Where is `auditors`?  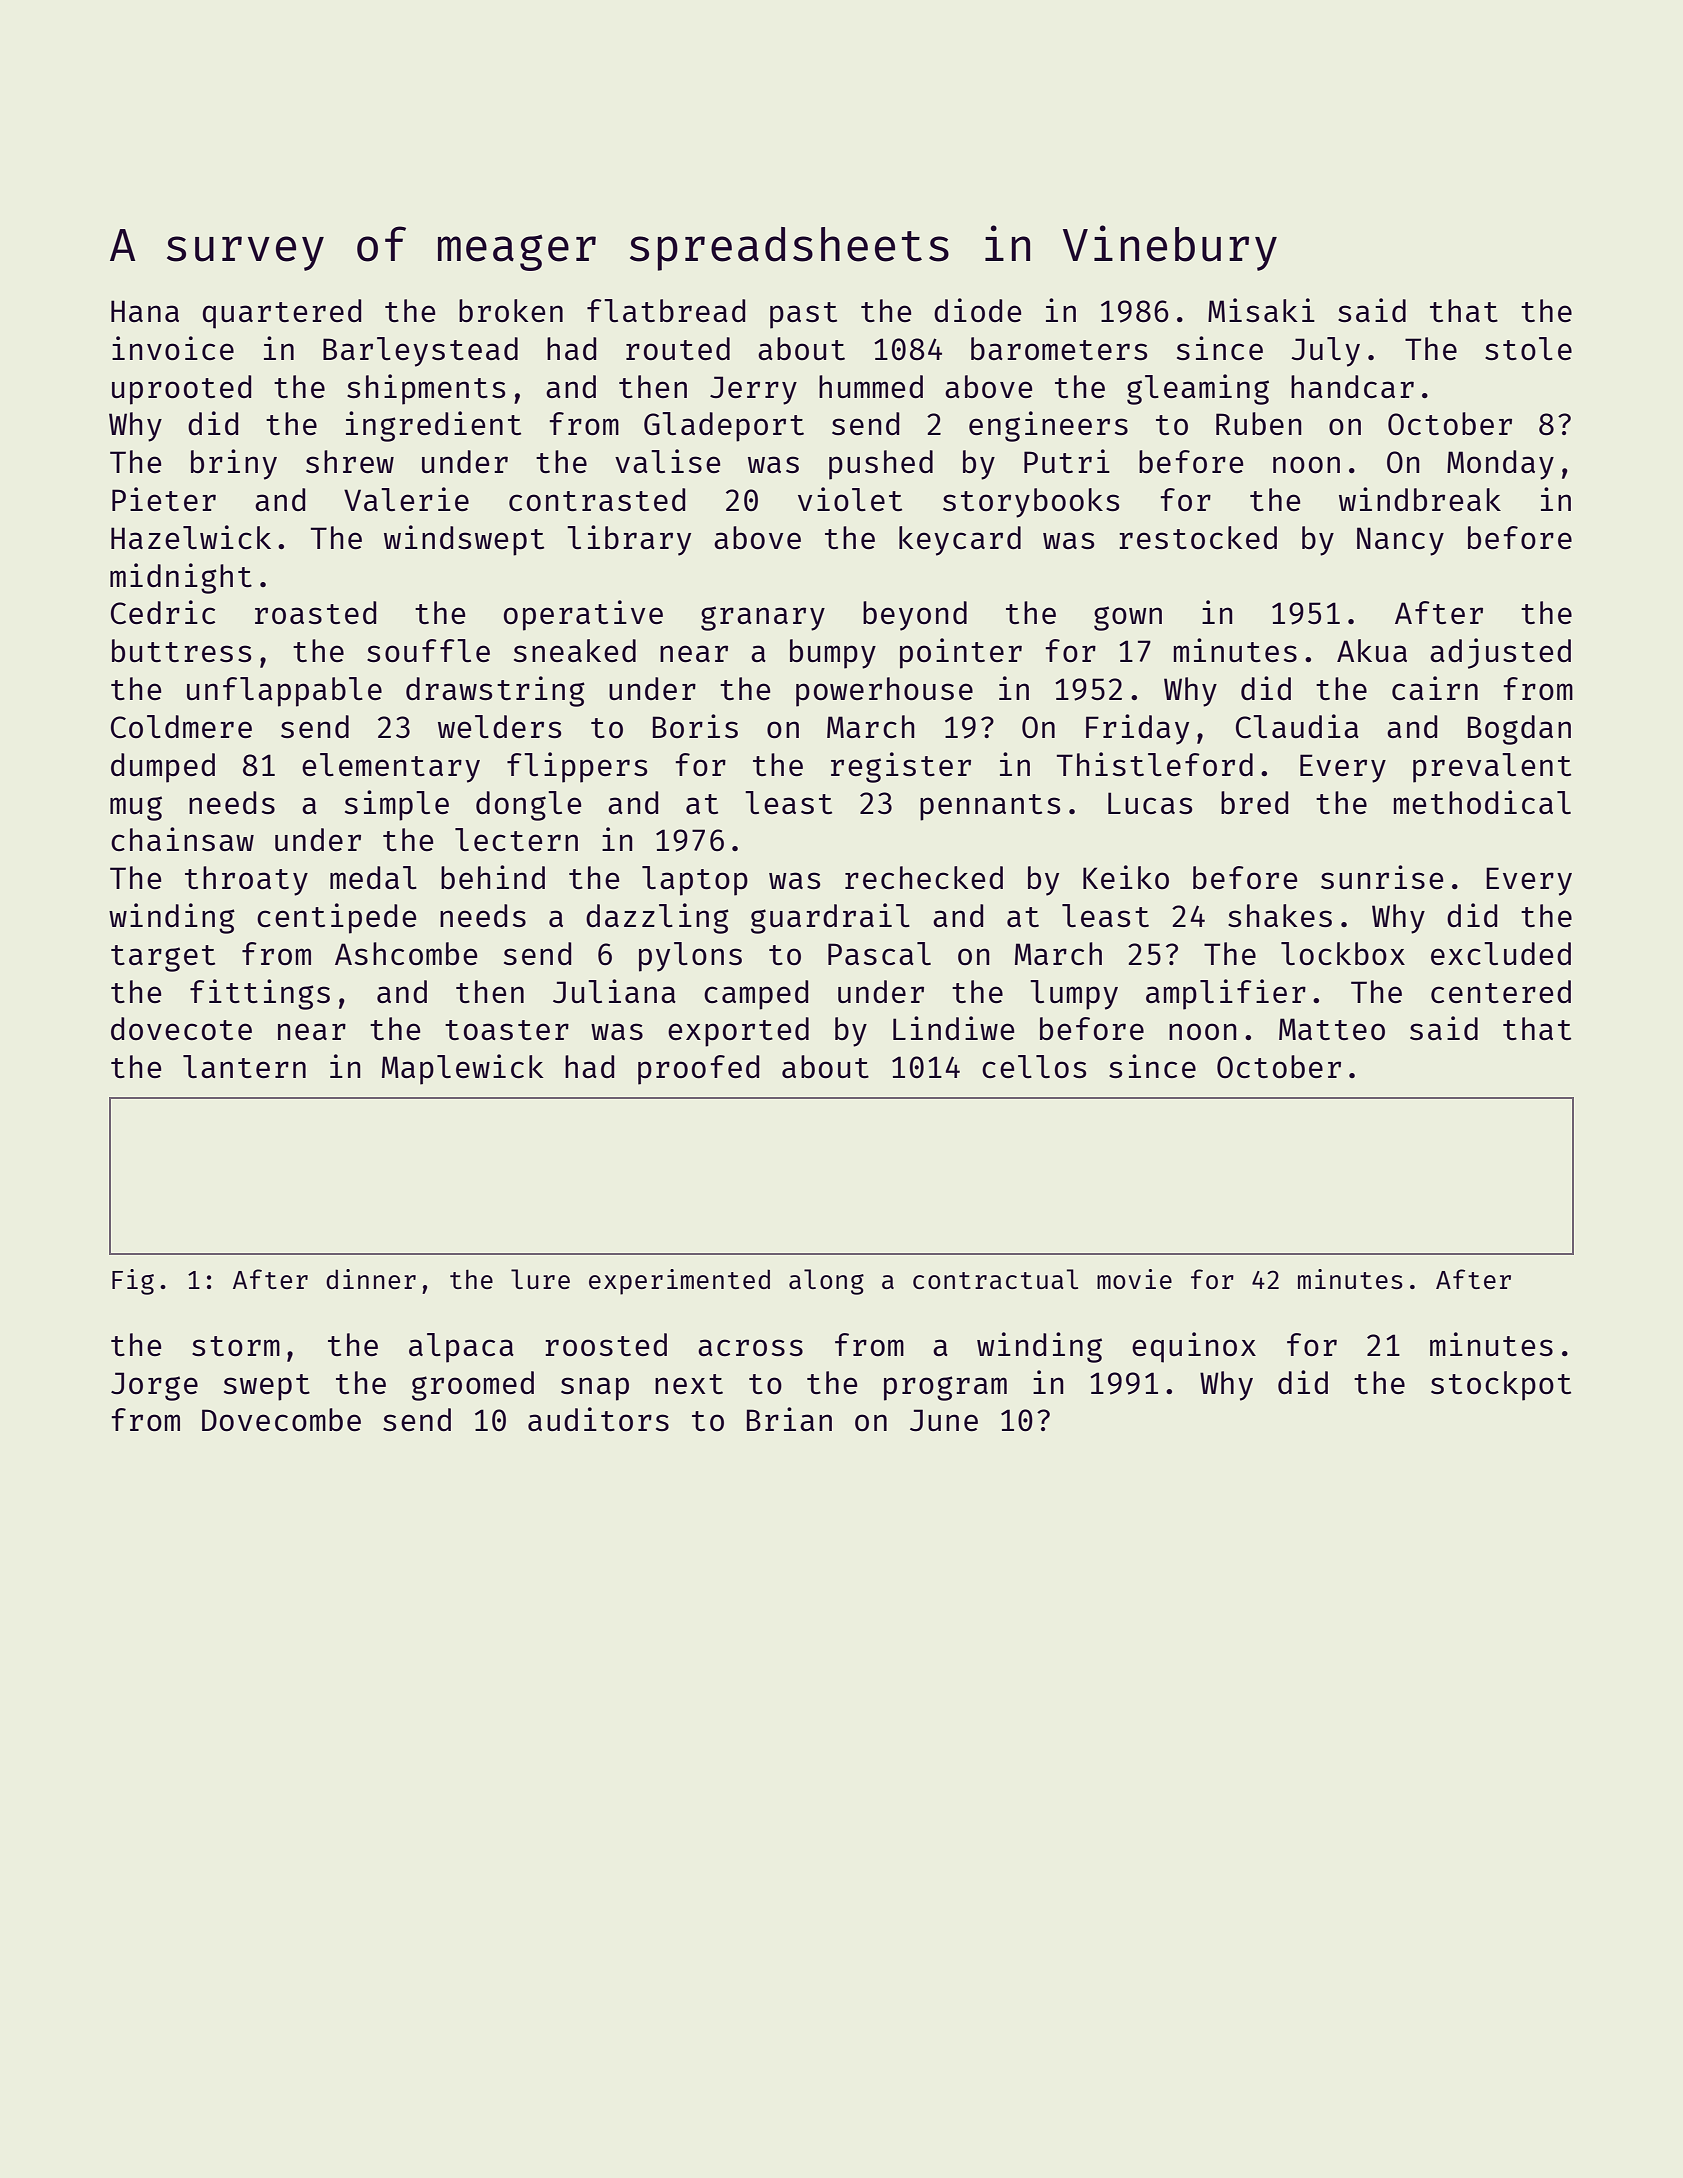 auditors is located at coordinates (598, 1419).
